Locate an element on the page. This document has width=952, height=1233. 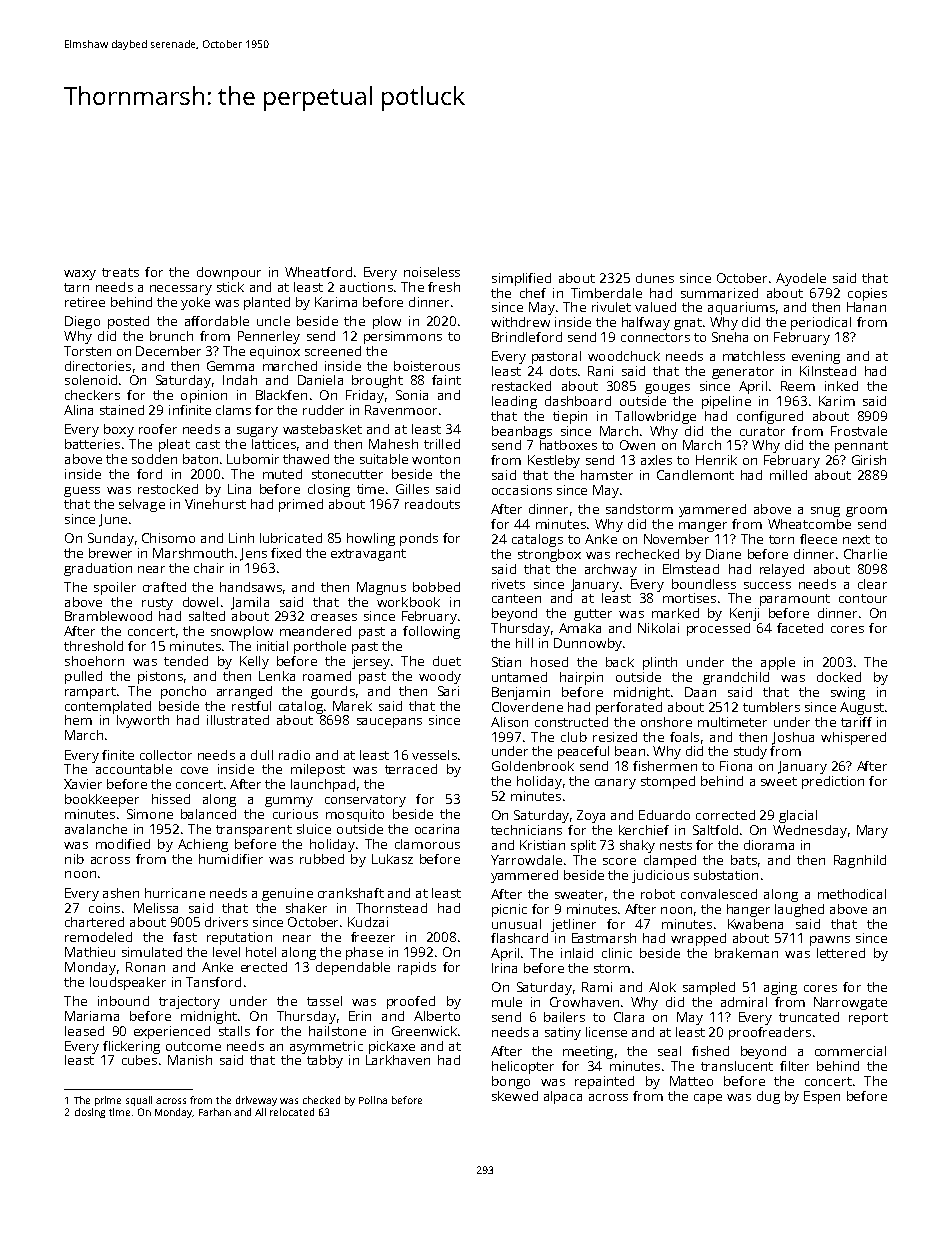
hosed is located at coordinates (549, 662).
